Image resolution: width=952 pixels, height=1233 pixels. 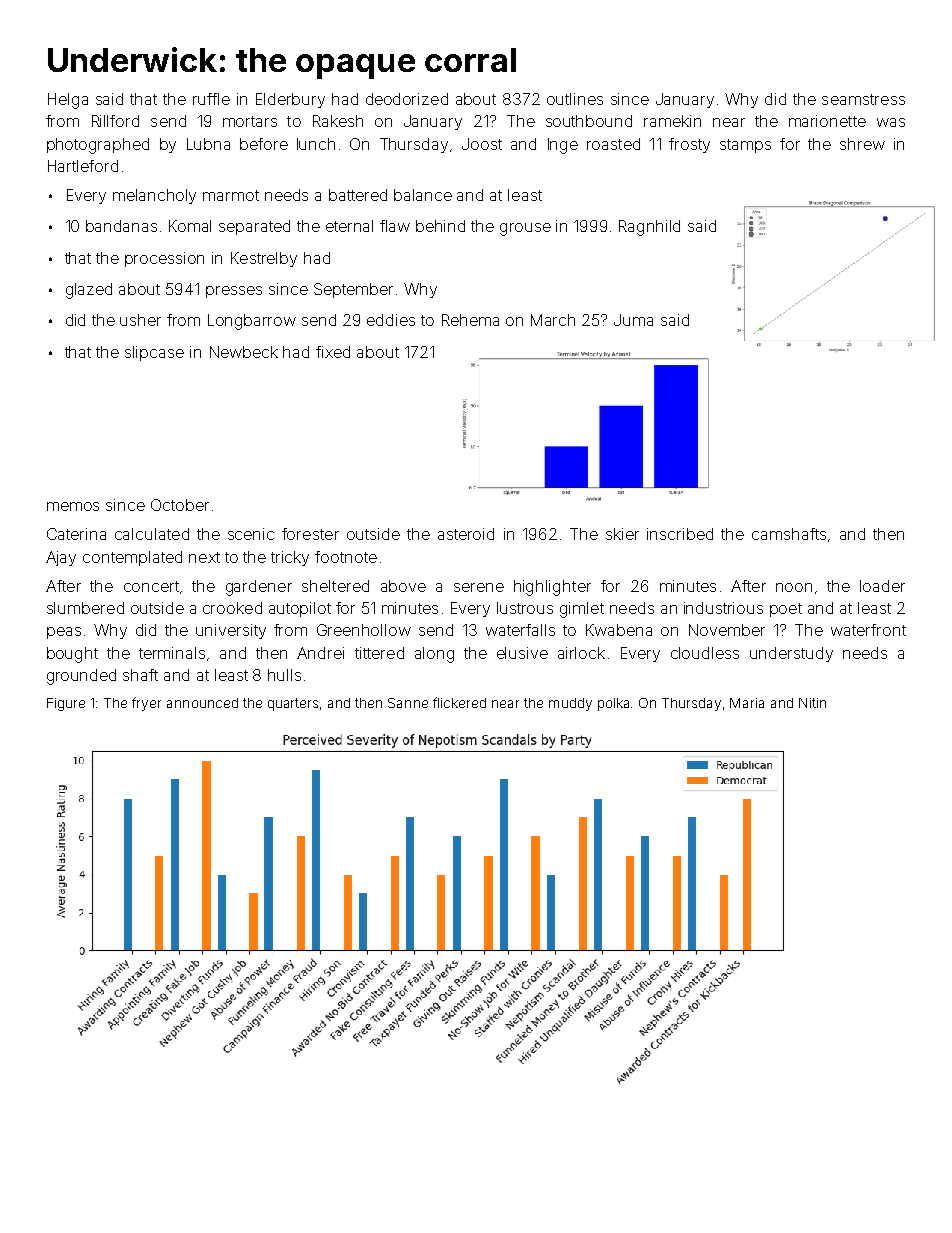 I want to click on Rillford, so click(x=115, y=121).
